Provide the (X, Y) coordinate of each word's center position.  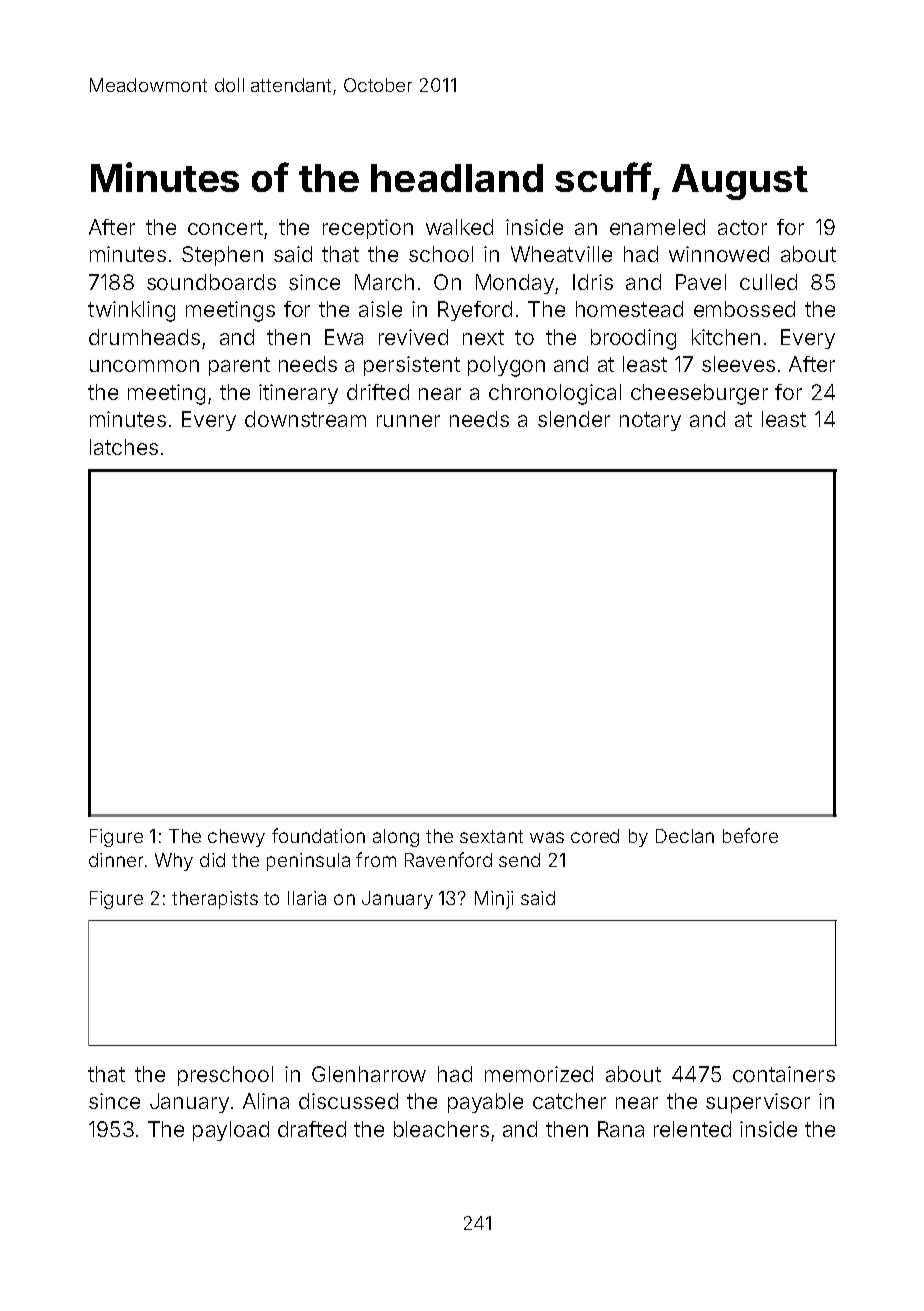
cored (595, 836)
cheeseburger (699, 394)
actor (742, 227)
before (750, 835)
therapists (215, 900)
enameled (657, 227)
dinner (116, 860)
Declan (685, 836)
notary (650, 421)
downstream (305, 419)
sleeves (738, 364)
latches (124, 447)
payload (231, 1131)
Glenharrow (369, 1074)
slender (574, 419)
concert (225, 227)
